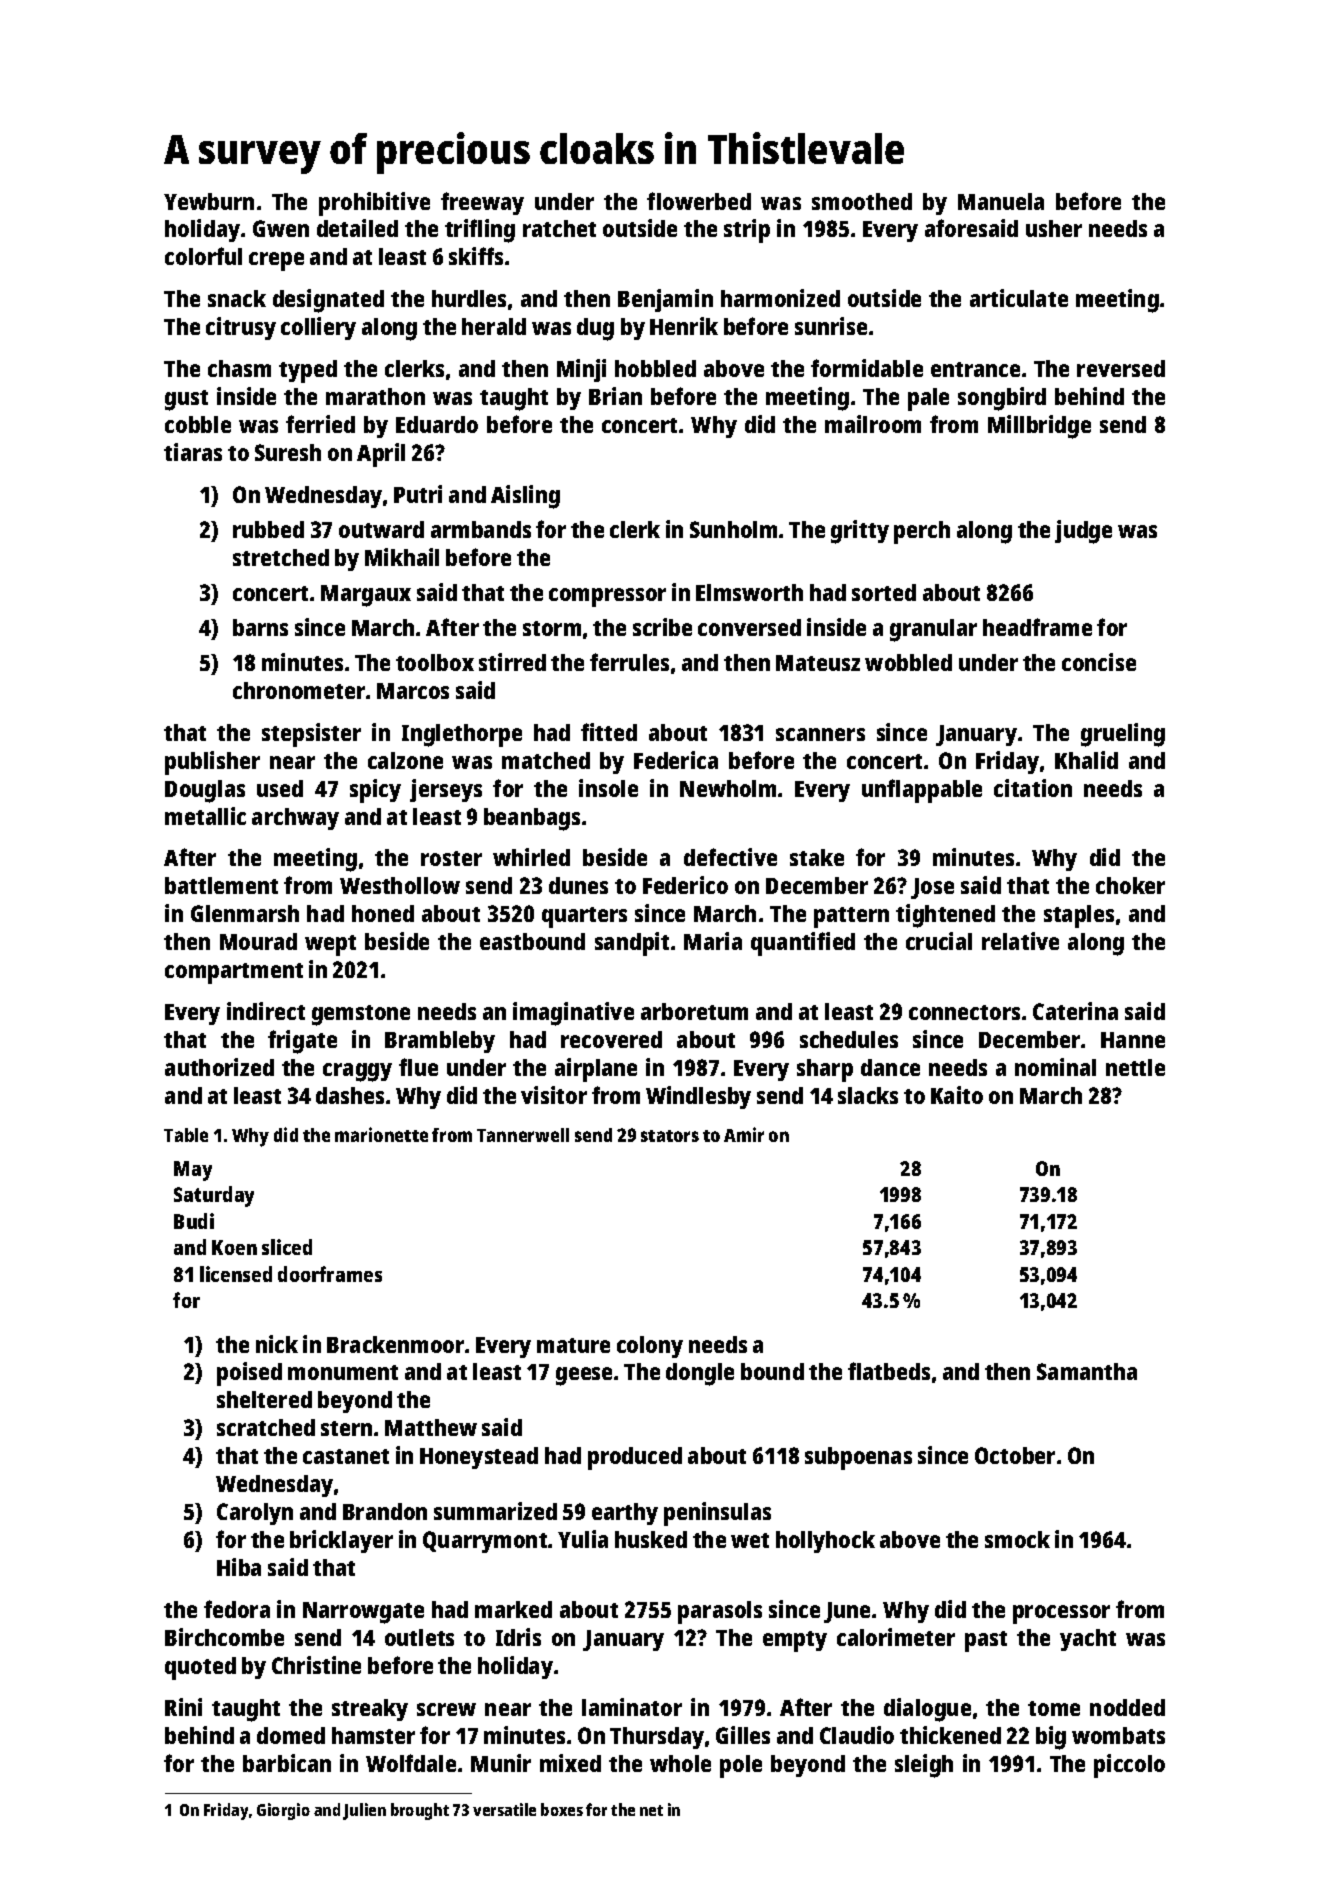 This screenshot has width=1331, height=1882. Describe the element at coordinates (209, 201) in the screenshot. I see `Yewburn` at that location.
